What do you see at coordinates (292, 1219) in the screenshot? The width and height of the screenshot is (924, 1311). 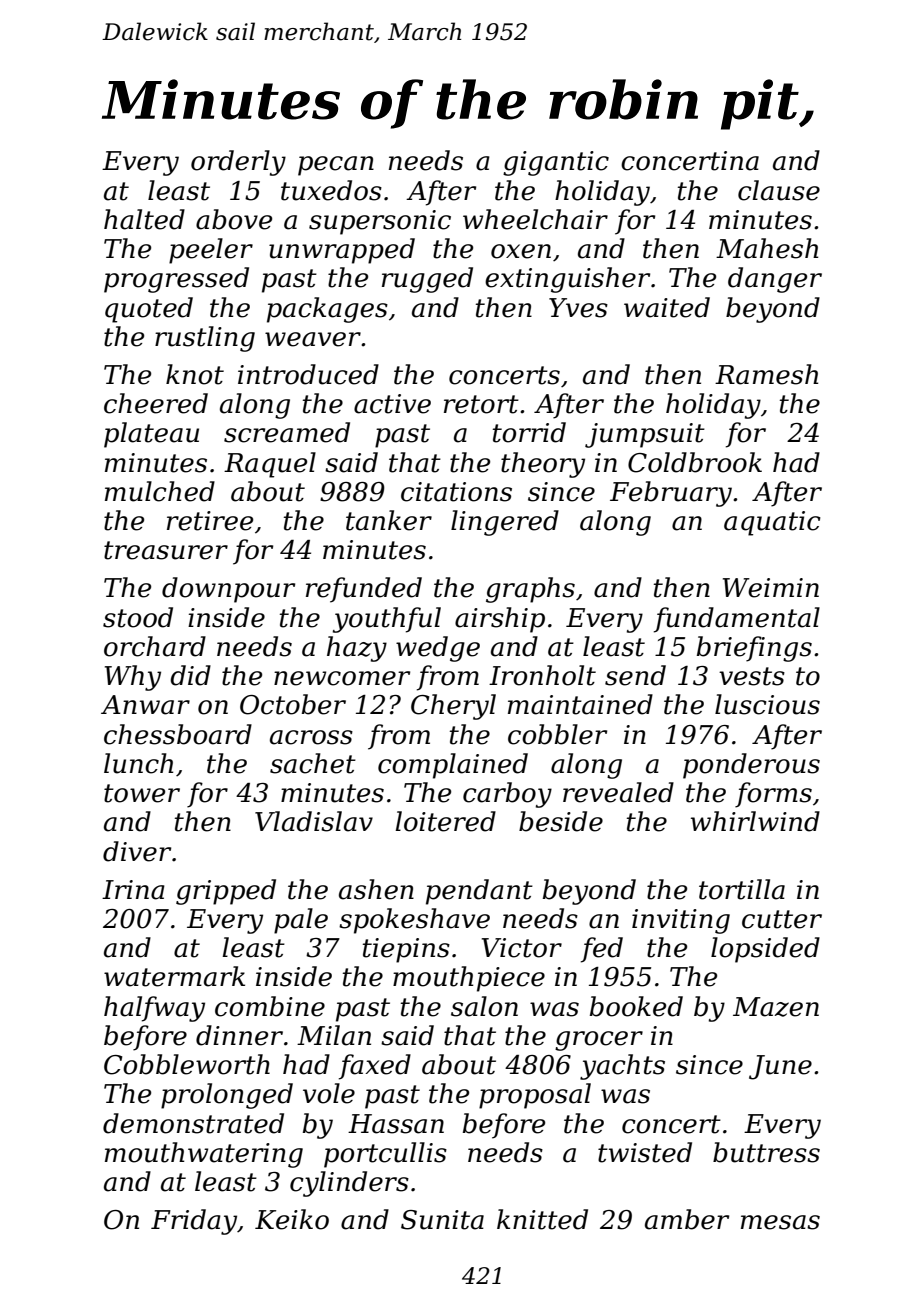 I see `Keiko` at bounding box center [292, 1219].
